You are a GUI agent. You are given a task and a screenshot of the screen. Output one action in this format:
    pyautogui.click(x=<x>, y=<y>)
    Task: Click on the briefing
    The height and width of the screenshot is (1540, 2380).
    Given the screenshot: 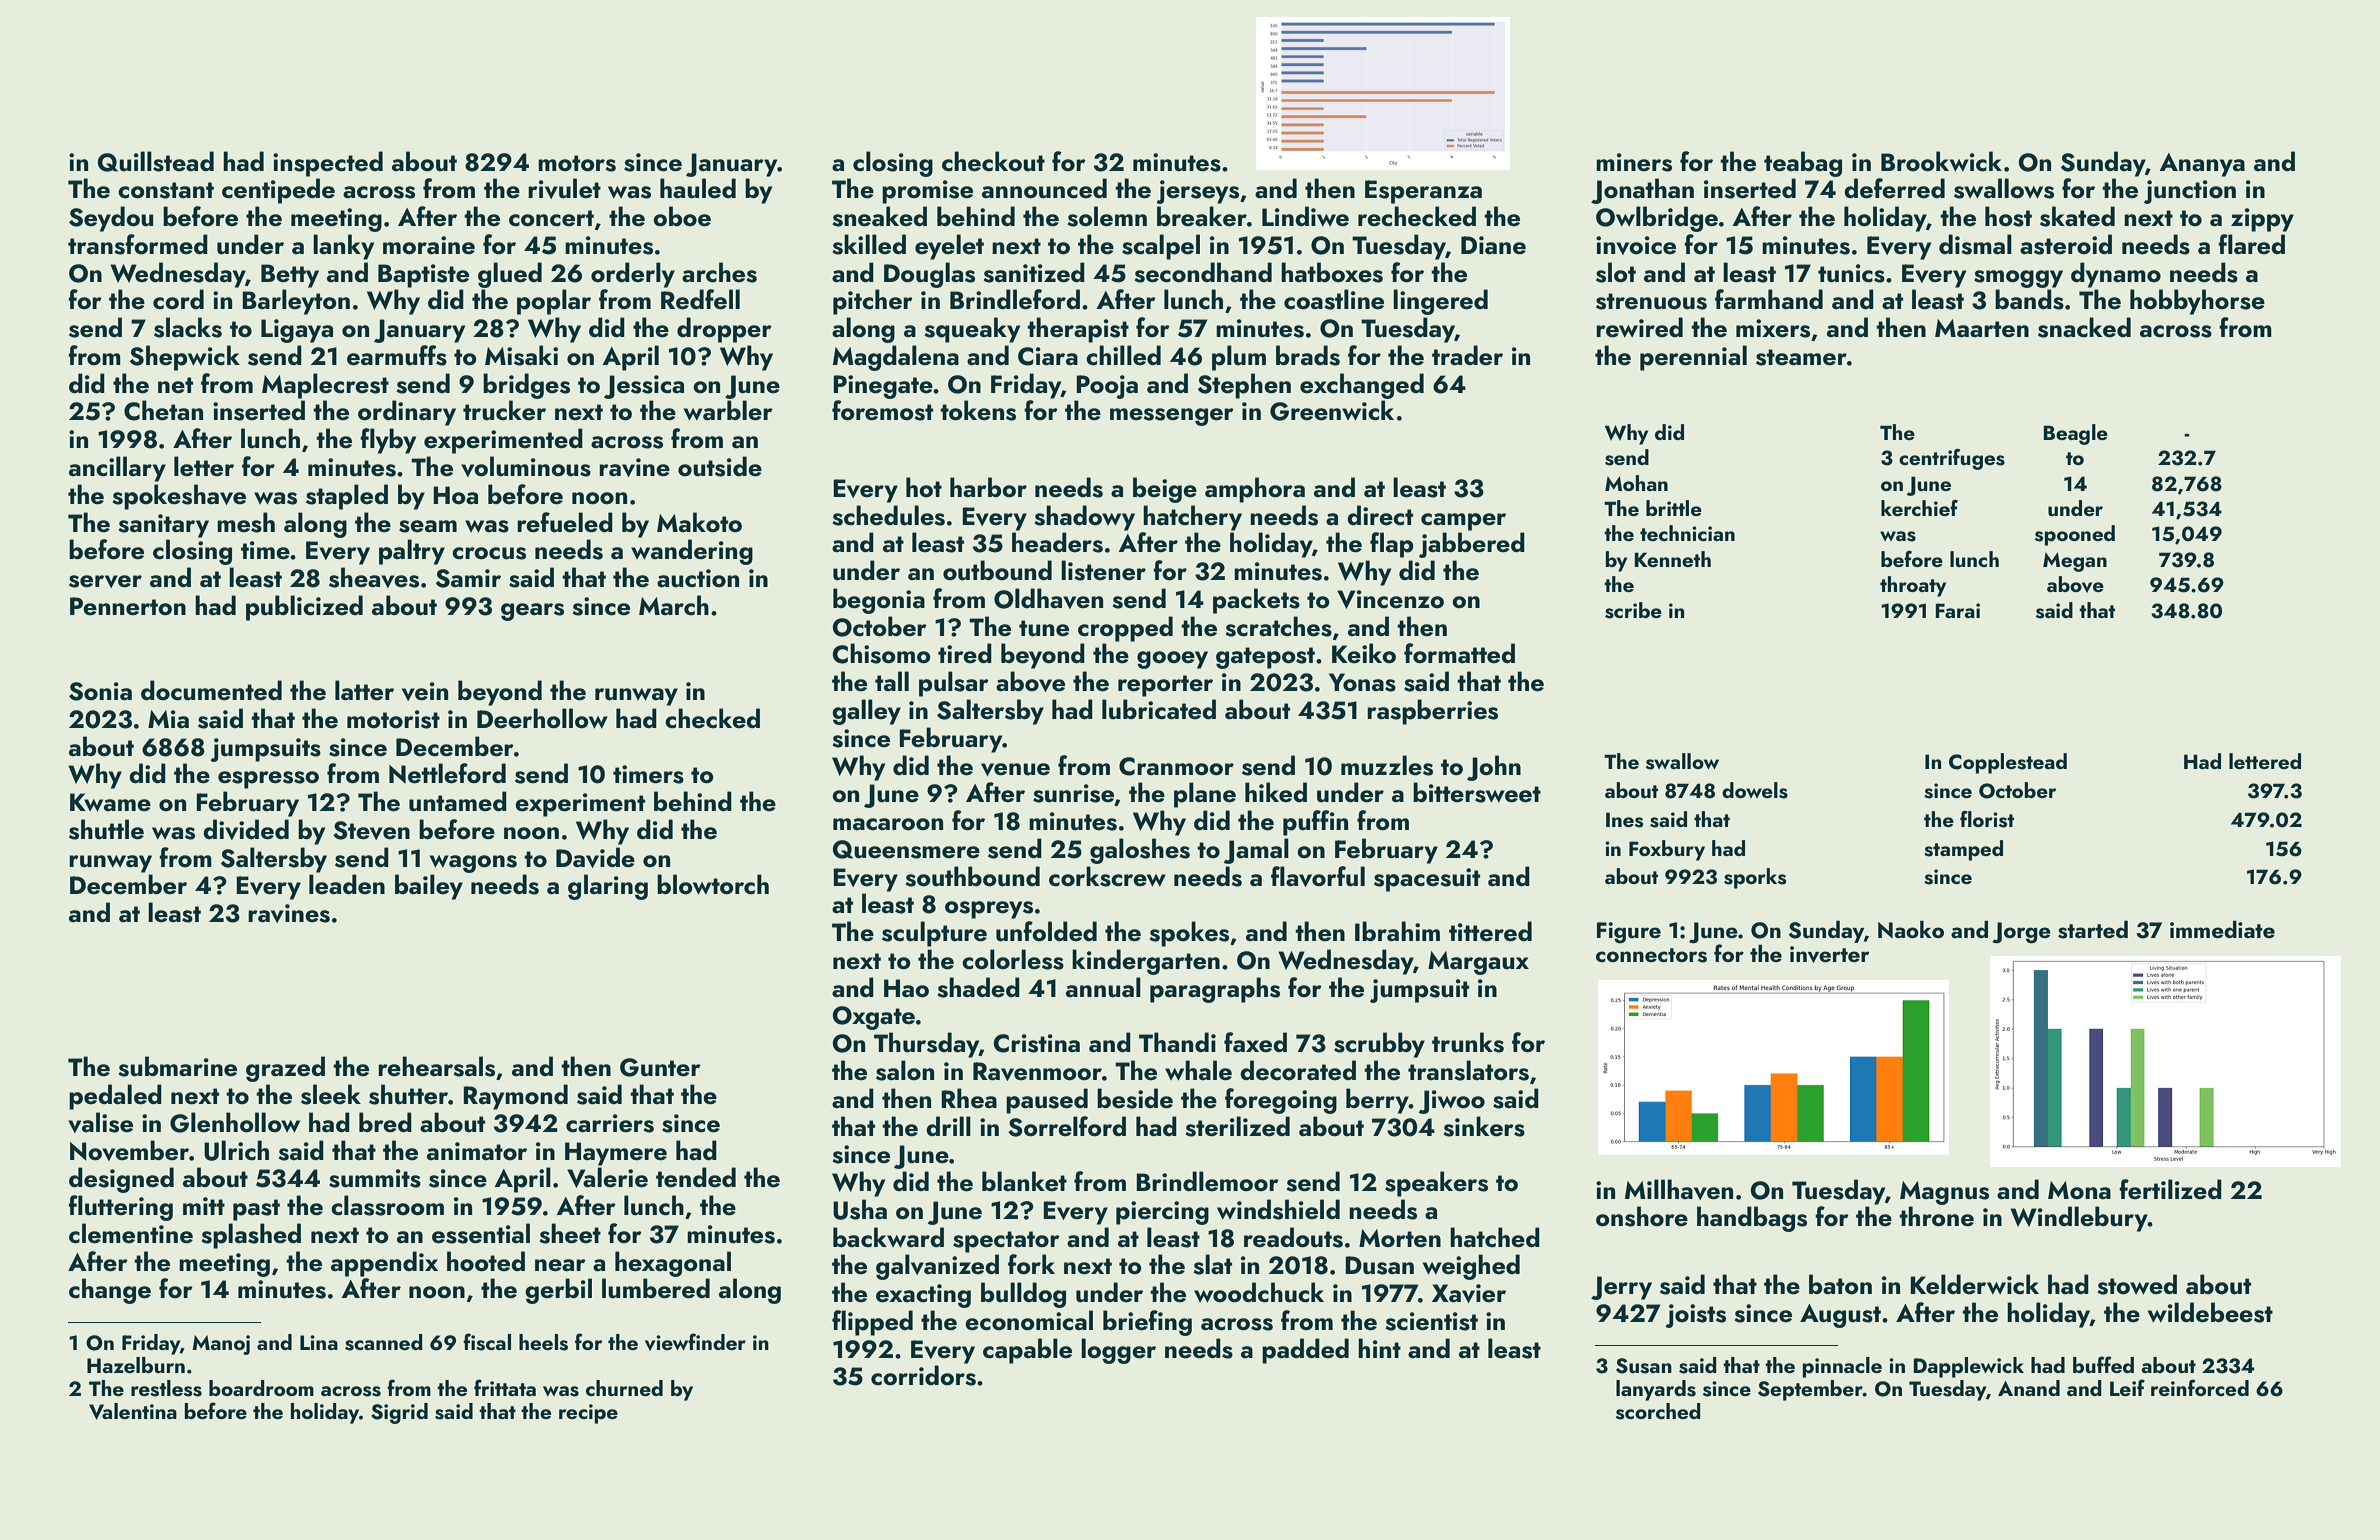 What is the action you would take?
    pyautogui.click(x=1147, y=1323)
